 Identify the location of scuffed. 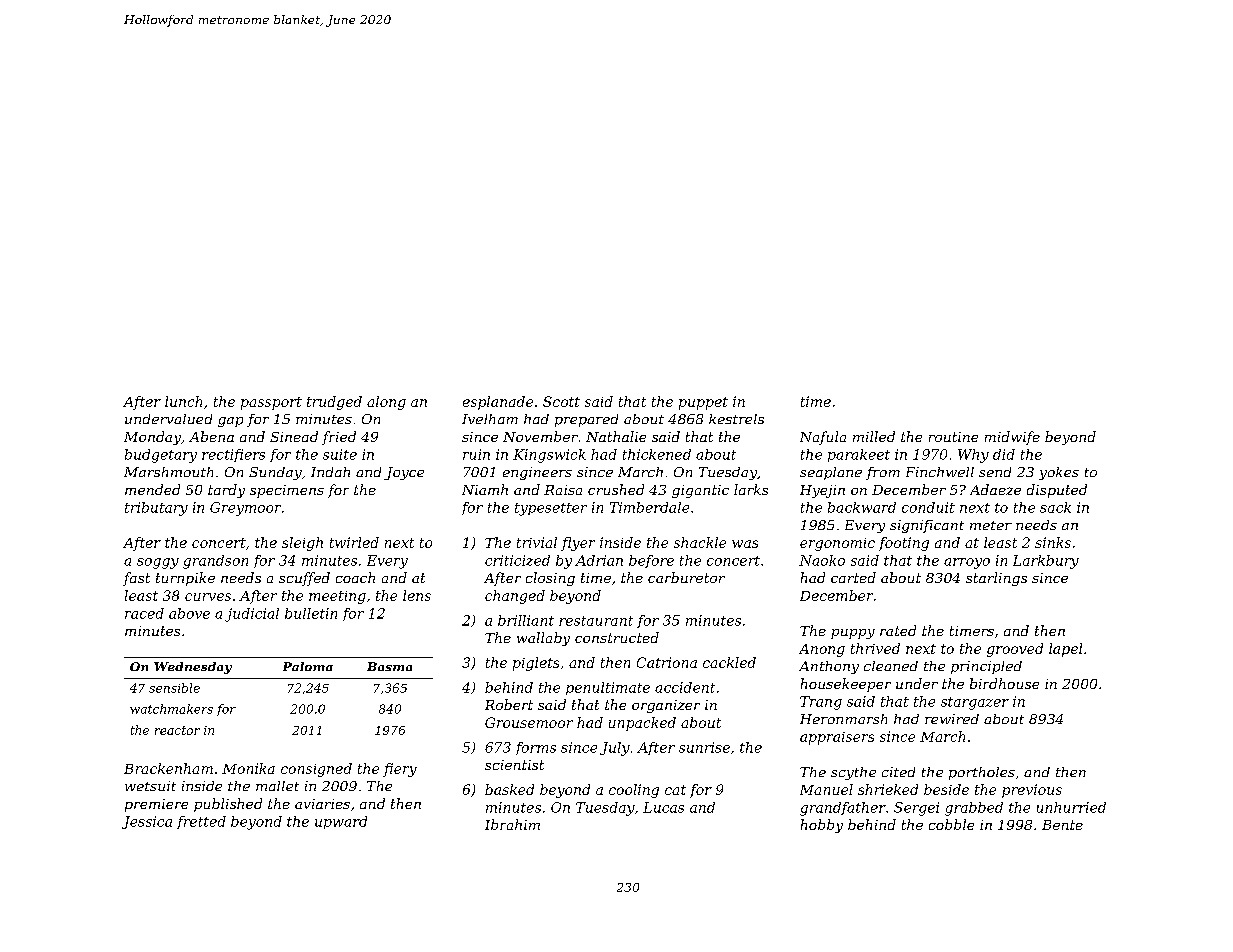
(304, 579).
